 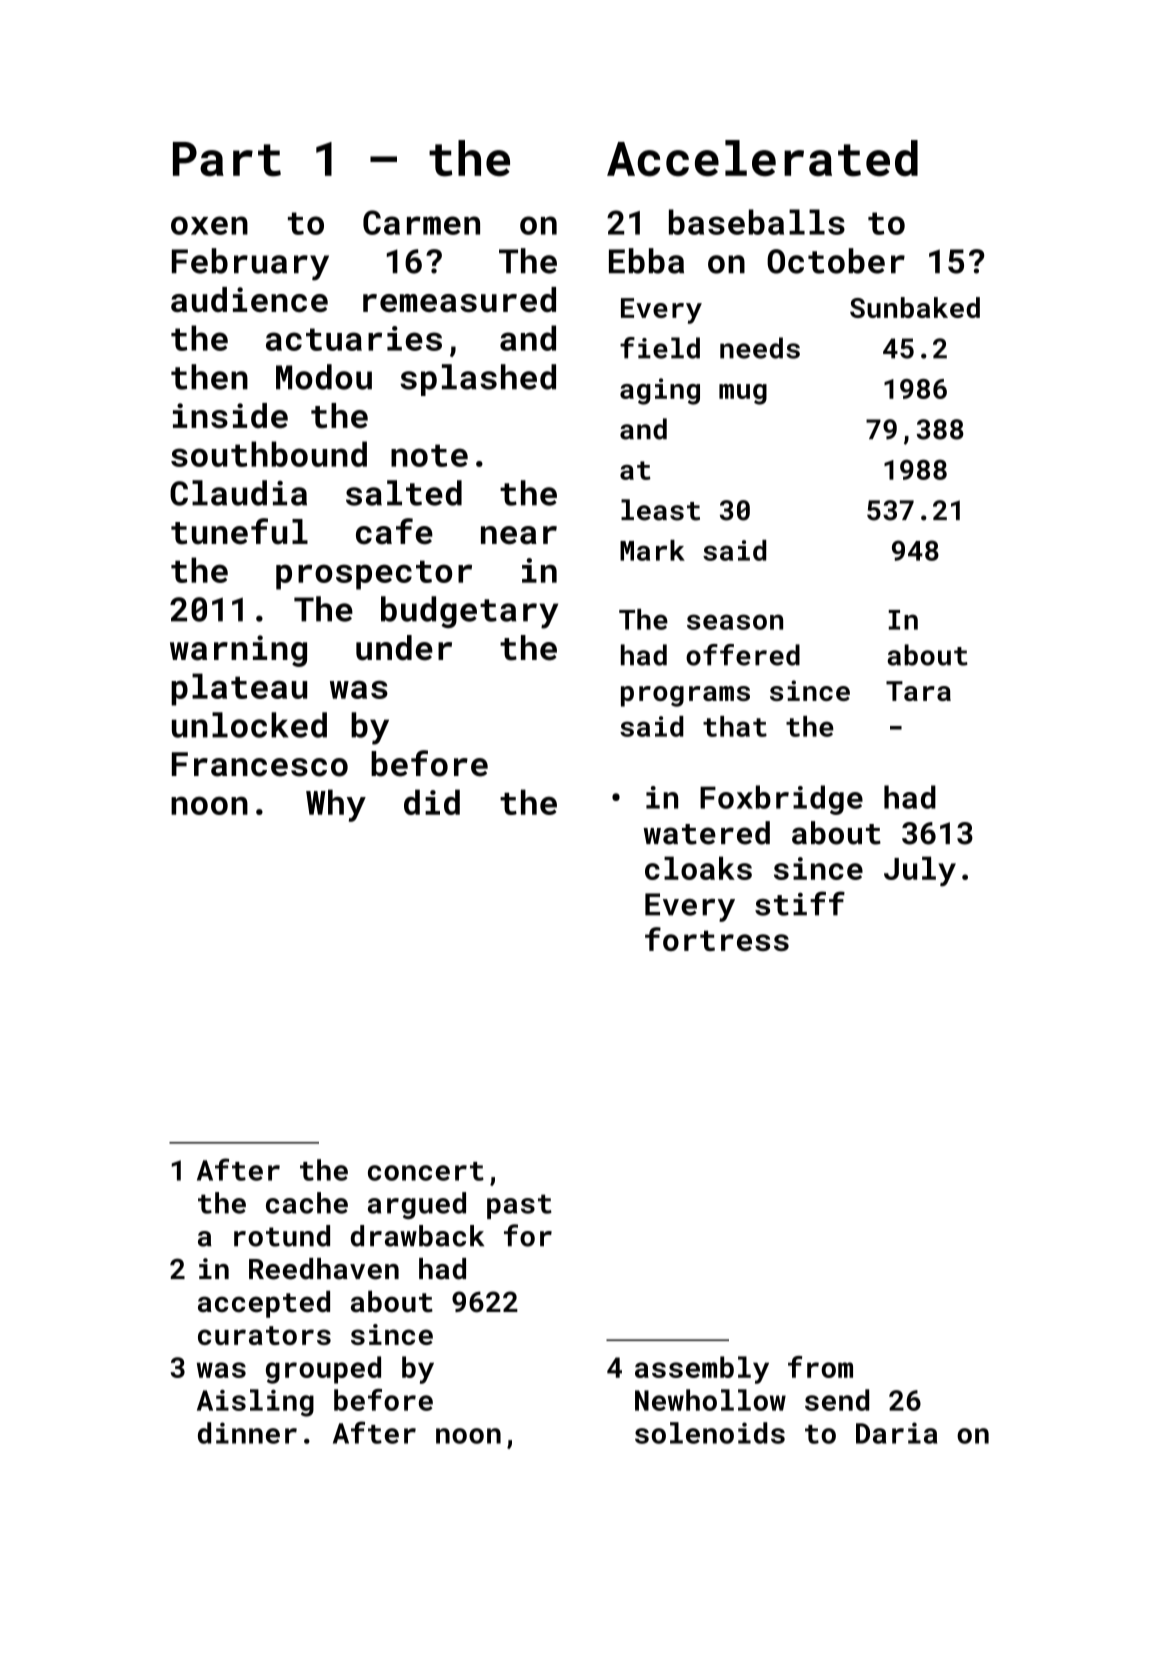 What do you see at coordinates (660, 510) in the screenshot?
I see `least` at bounding box center [660, 510].
